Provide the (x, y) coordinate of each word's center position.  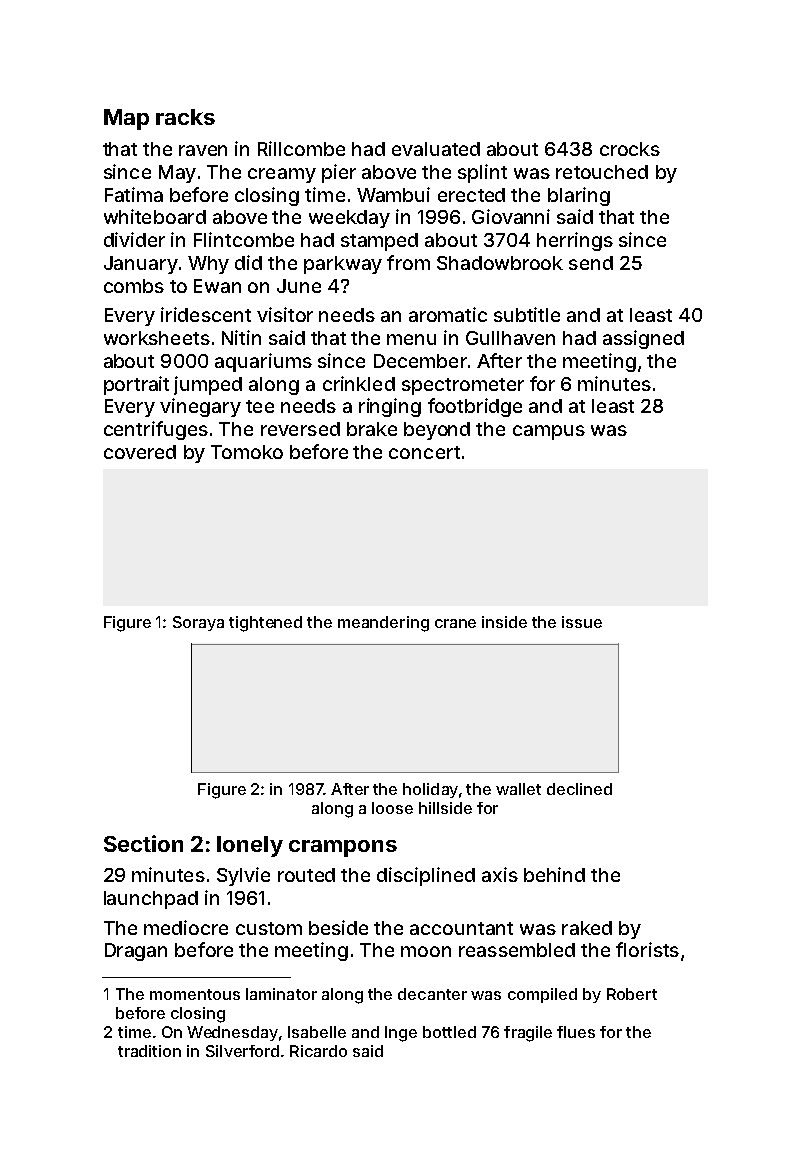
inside (504, 622)
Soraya (198, 623)
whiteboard (155, 216)
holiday (430, 790)
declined (579, 789)
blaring (579, 196)
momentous (195, 994)
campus (549, 432)
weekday (349, 219)
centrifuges (156, 430)
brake (372, 429)
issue (582, 622)
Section (143, 843)
